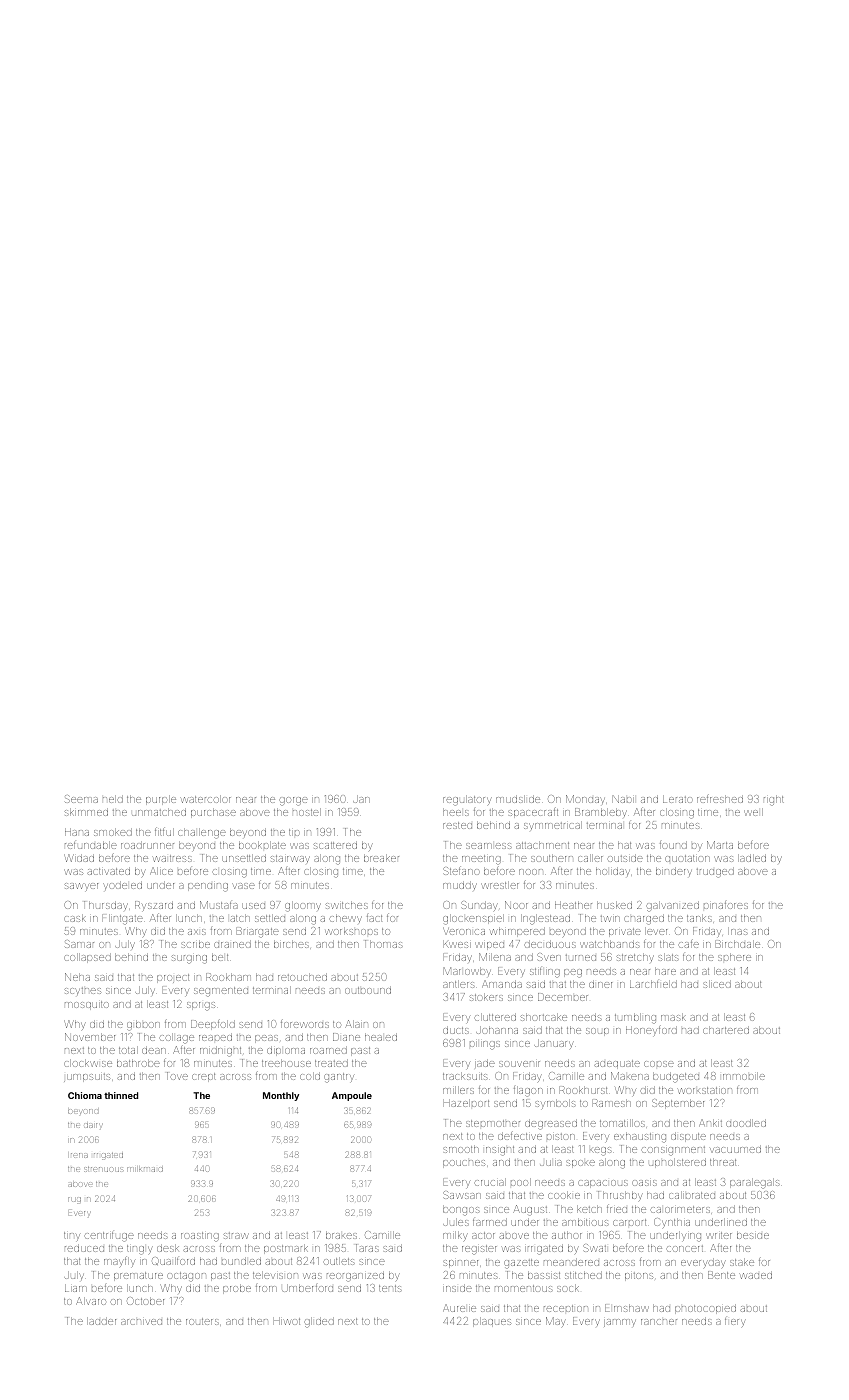  Describe the element at coordinates (341, 1235) in the screenshot. I see `brakes` at that location.
